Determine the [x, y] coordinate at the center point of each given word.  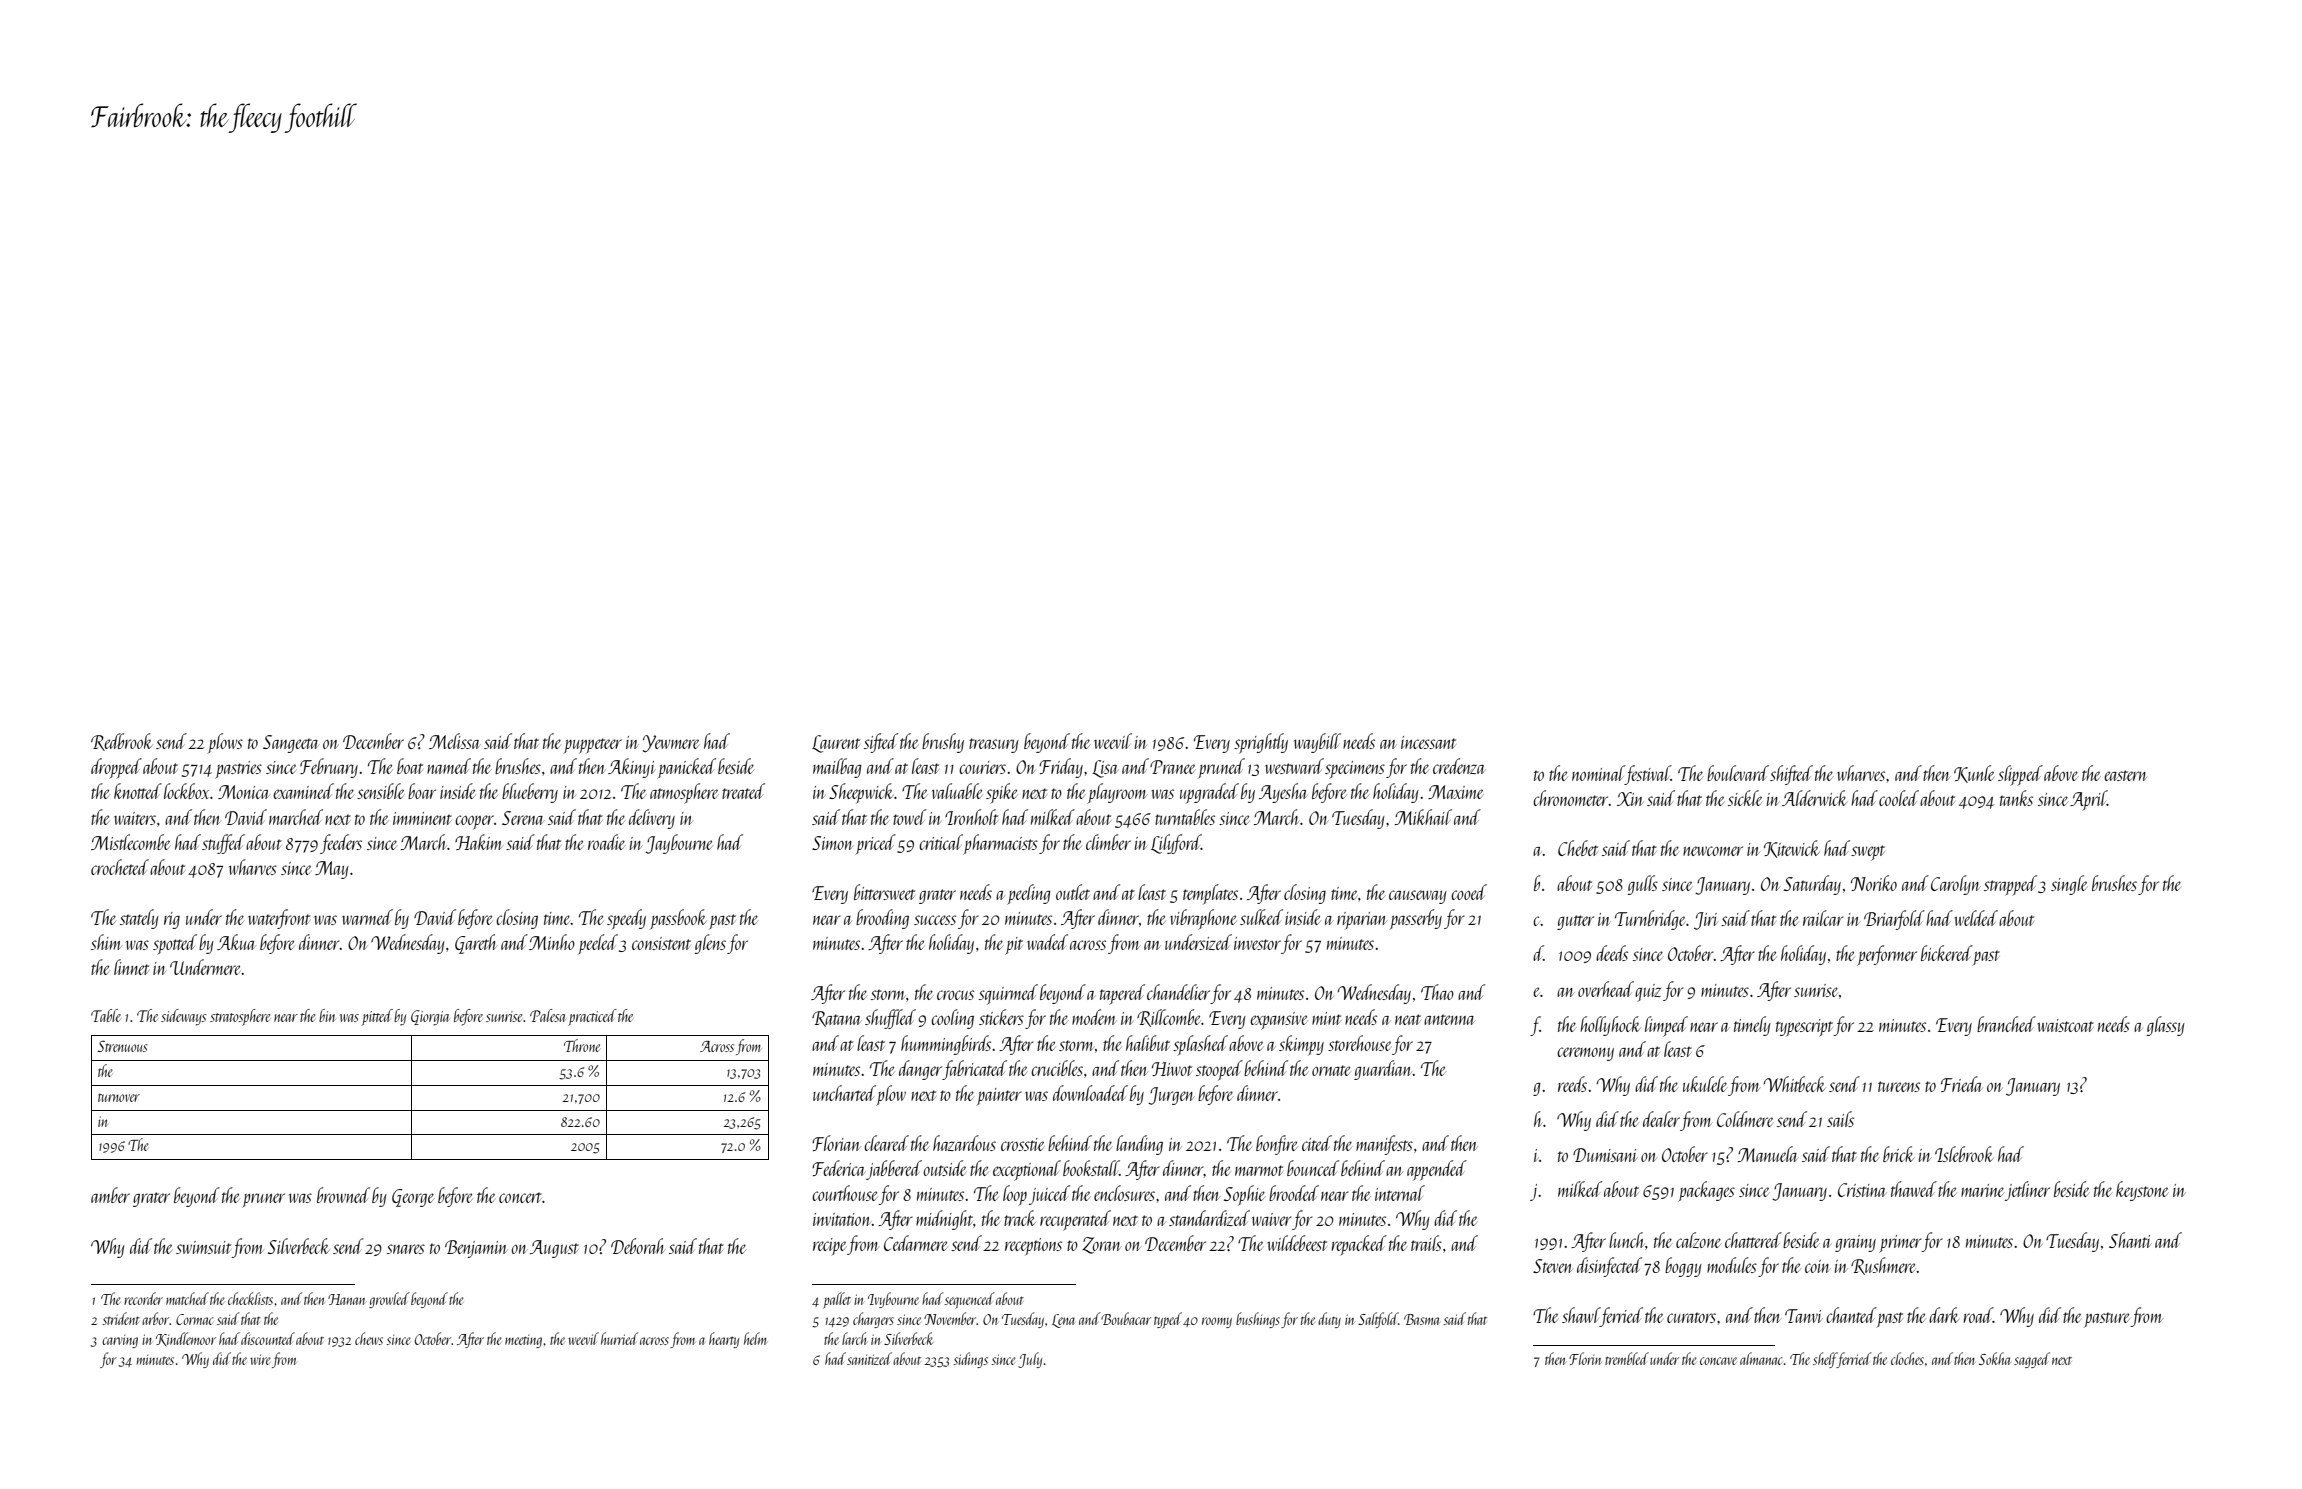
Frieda [1961, 1084]
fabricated [974, 1070]
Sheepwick [861, 793]
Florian [836, 1143]
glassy [2165, 1026]
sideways [184, 1017]
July [1030, 1360]
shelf [1825, 1360]
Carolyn [1956, 885]
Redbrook [121, 742]
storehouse [1360, 1043]
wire [260, 1359]
